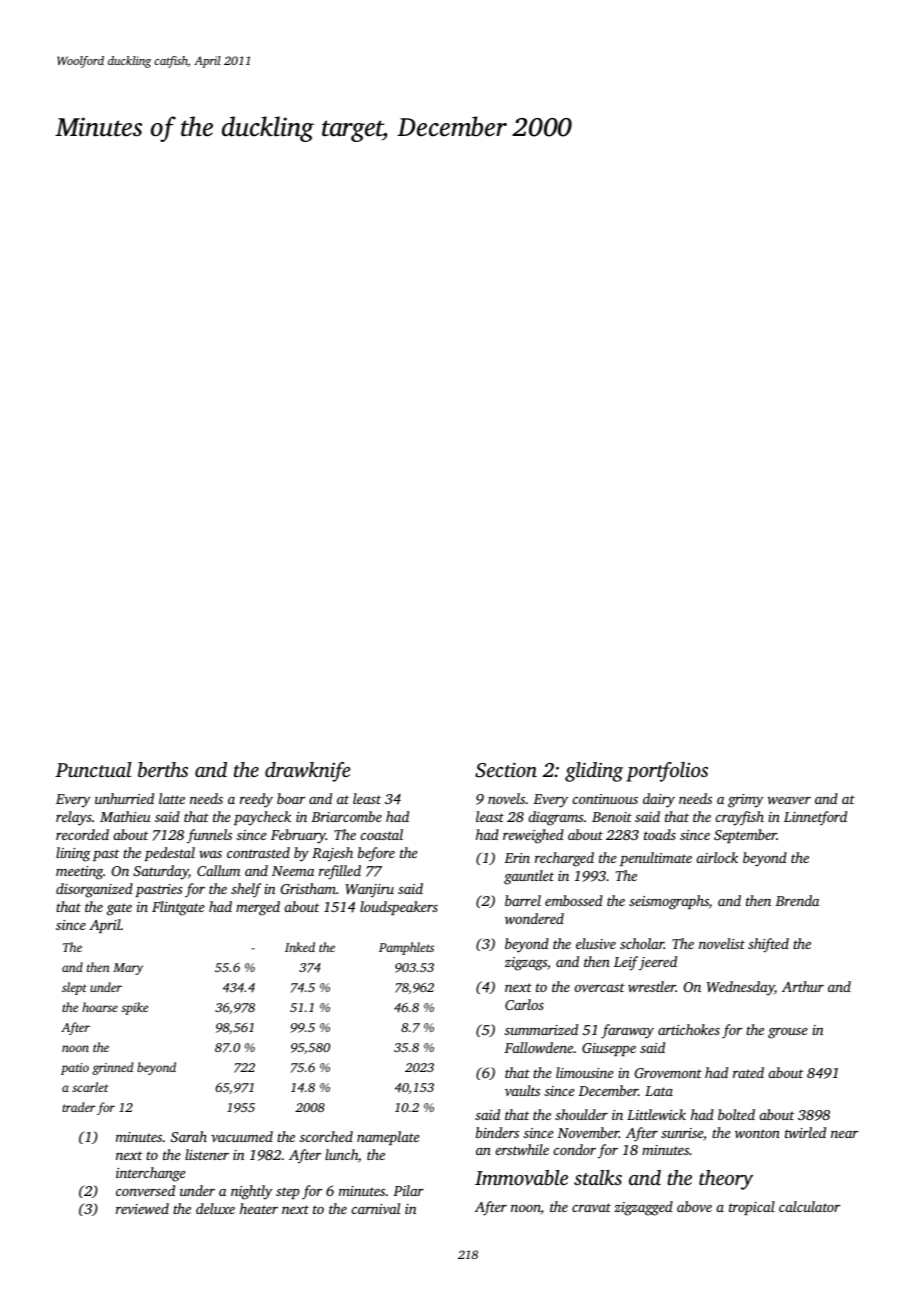 Image resolution: width=916 pixels, height=1301 pixels. What do you see at coordinates (142, 1208) in the screenshot?
I see `reviewed` at bounding box center [142, 1208].
